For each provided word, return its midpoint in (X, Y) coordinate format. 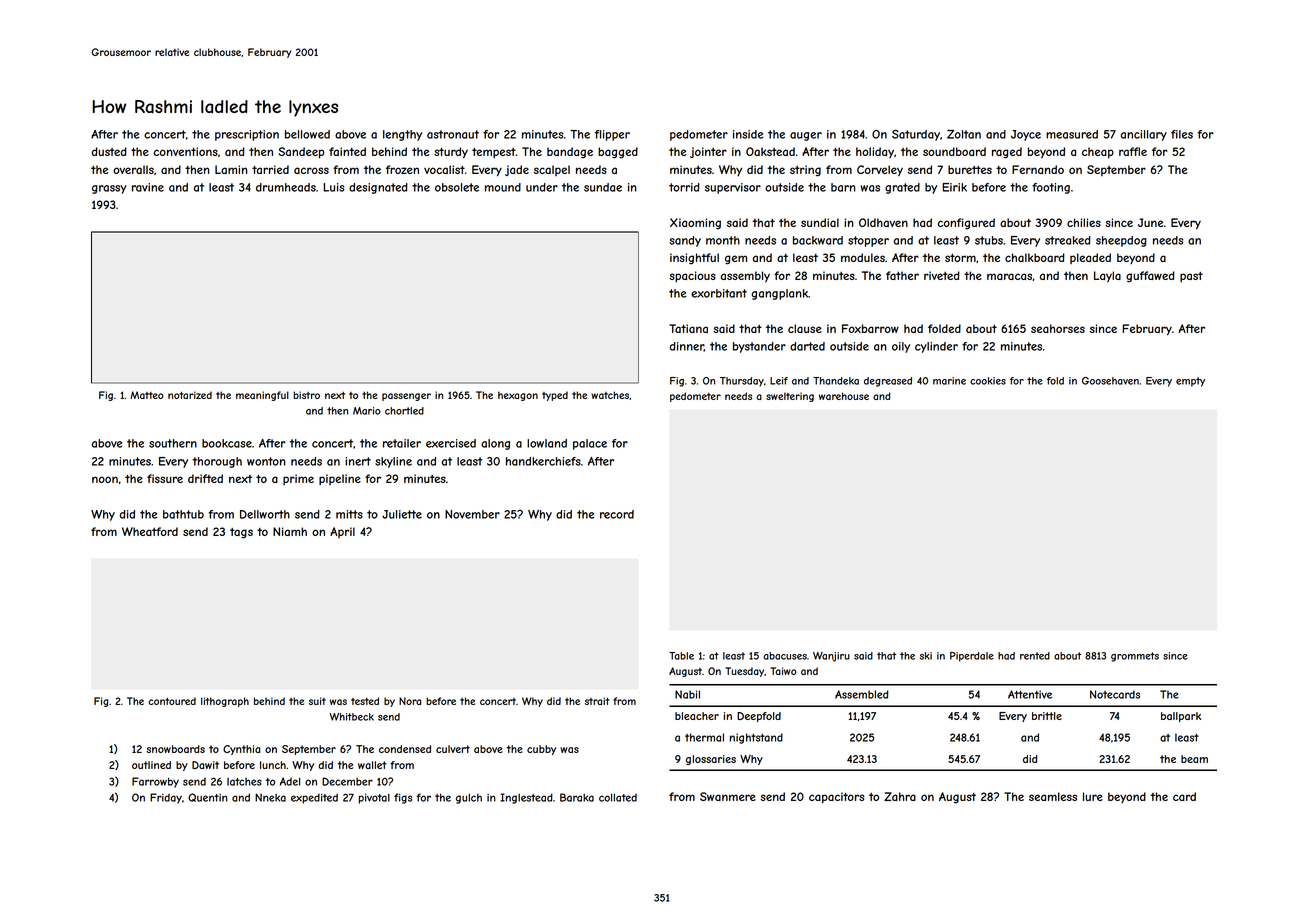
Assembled (862, 694)
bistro (306, 395)
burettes (970, 169)
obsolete (457, 187)
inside (748, 134)
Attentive (1030, 694)
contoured (172, 701)
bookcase (227, 443)
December (347, 781)
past (1191, 277)
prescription (247, 135)
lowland (547, 443)
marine (949, 381)
